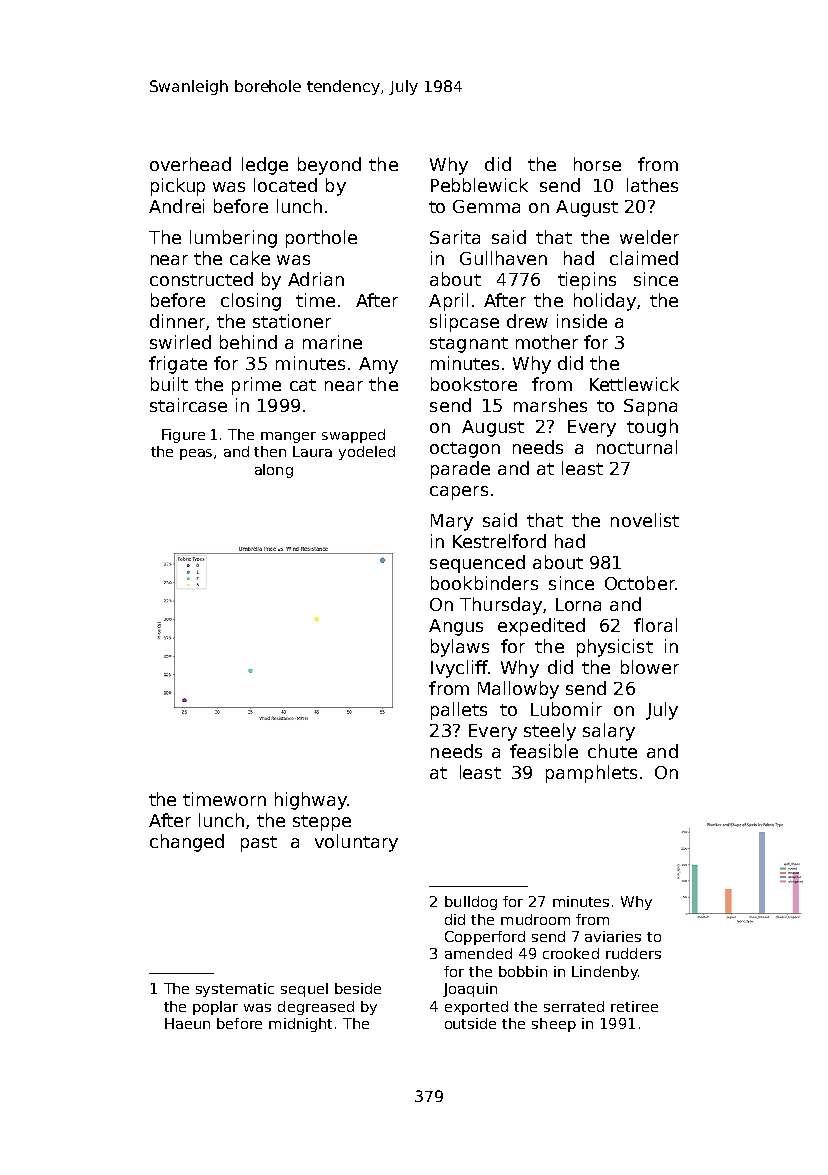 This image has width=828, height=1175. Describe the element at coordinates (196, 454) in the image. I see `peas` at that location.
